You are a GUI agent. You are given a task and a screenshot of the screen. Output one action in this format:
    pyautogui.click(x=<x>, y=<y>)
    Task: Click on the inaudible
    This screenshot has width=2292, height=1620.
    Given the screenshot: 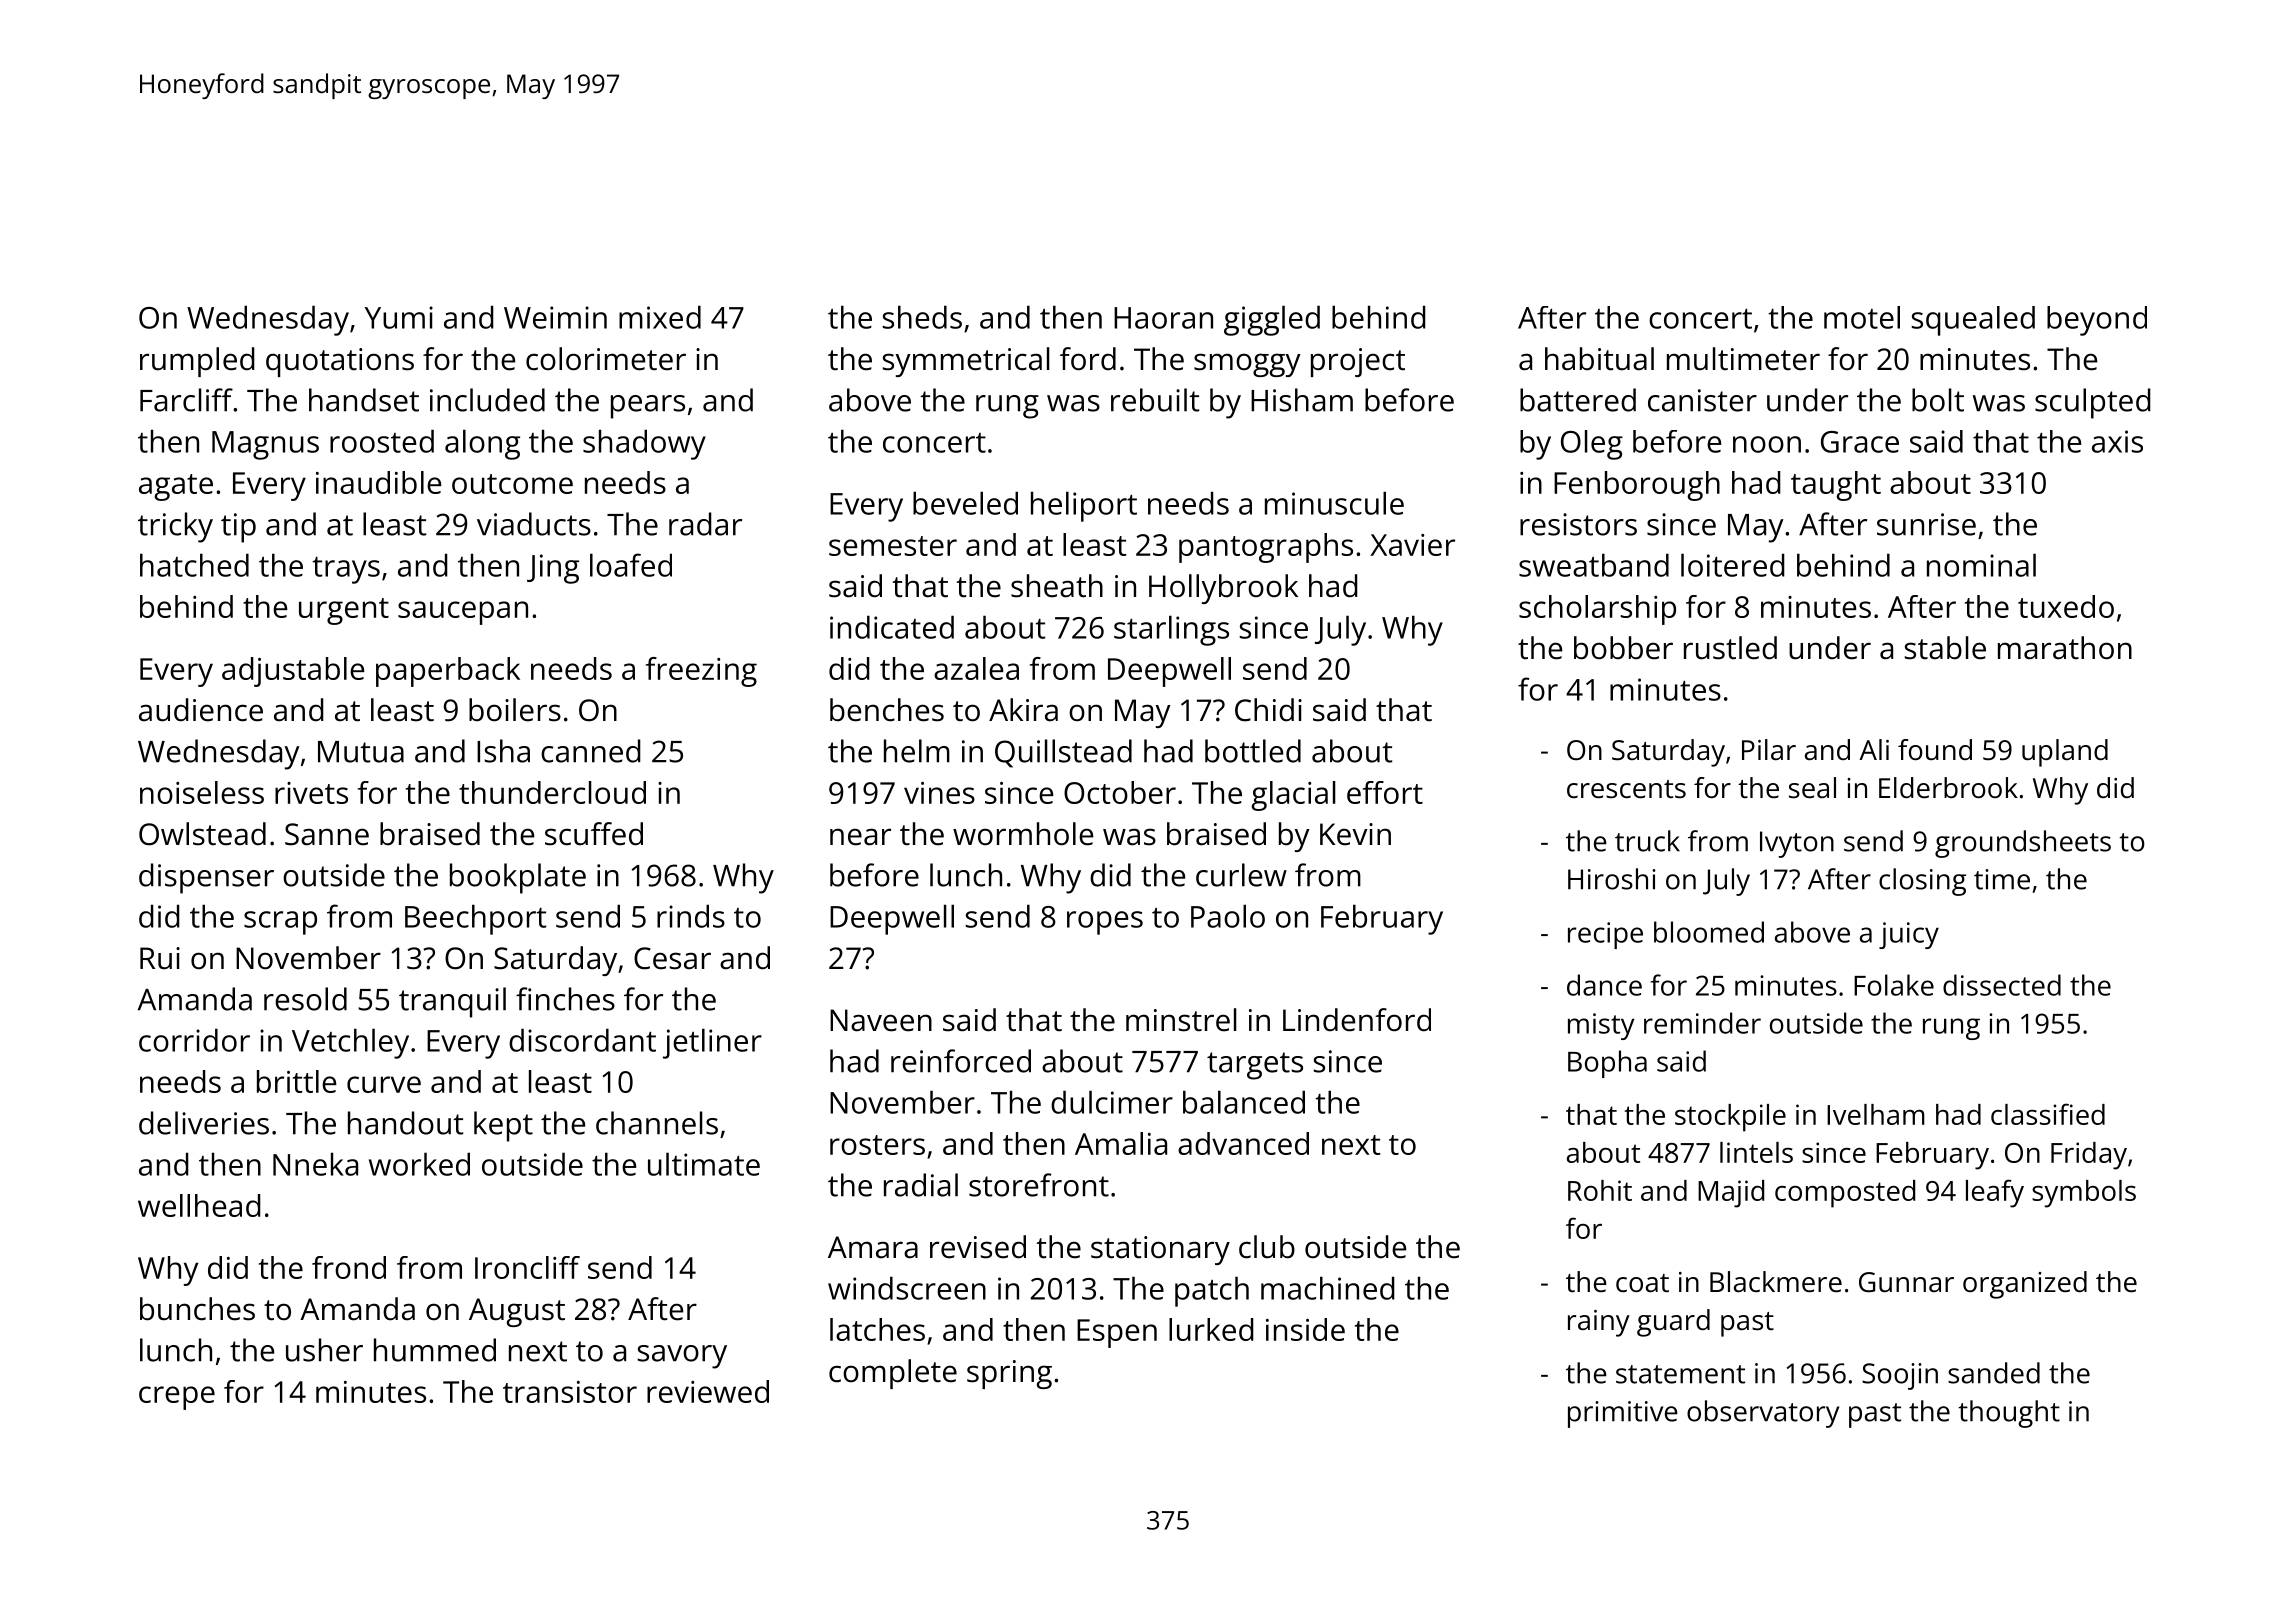 What is the action you would take?
    pyautogui.click(x=379, y=482)
